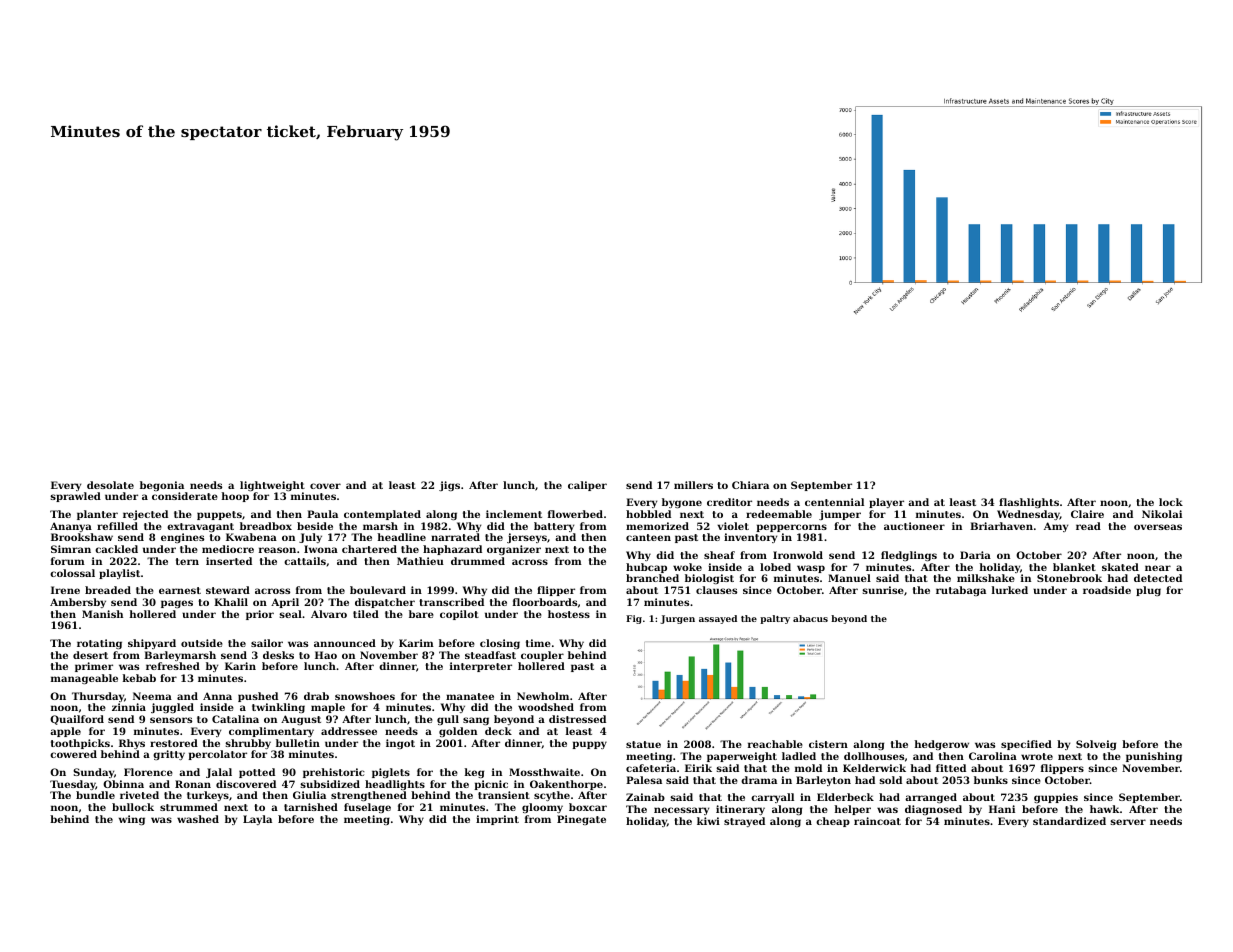 Image resolution: width=1233 pixels, height=952 pixels. What do you see at coordinates (577, 719) in the image?
I see `distressed` at bounding box center [577, 719].
